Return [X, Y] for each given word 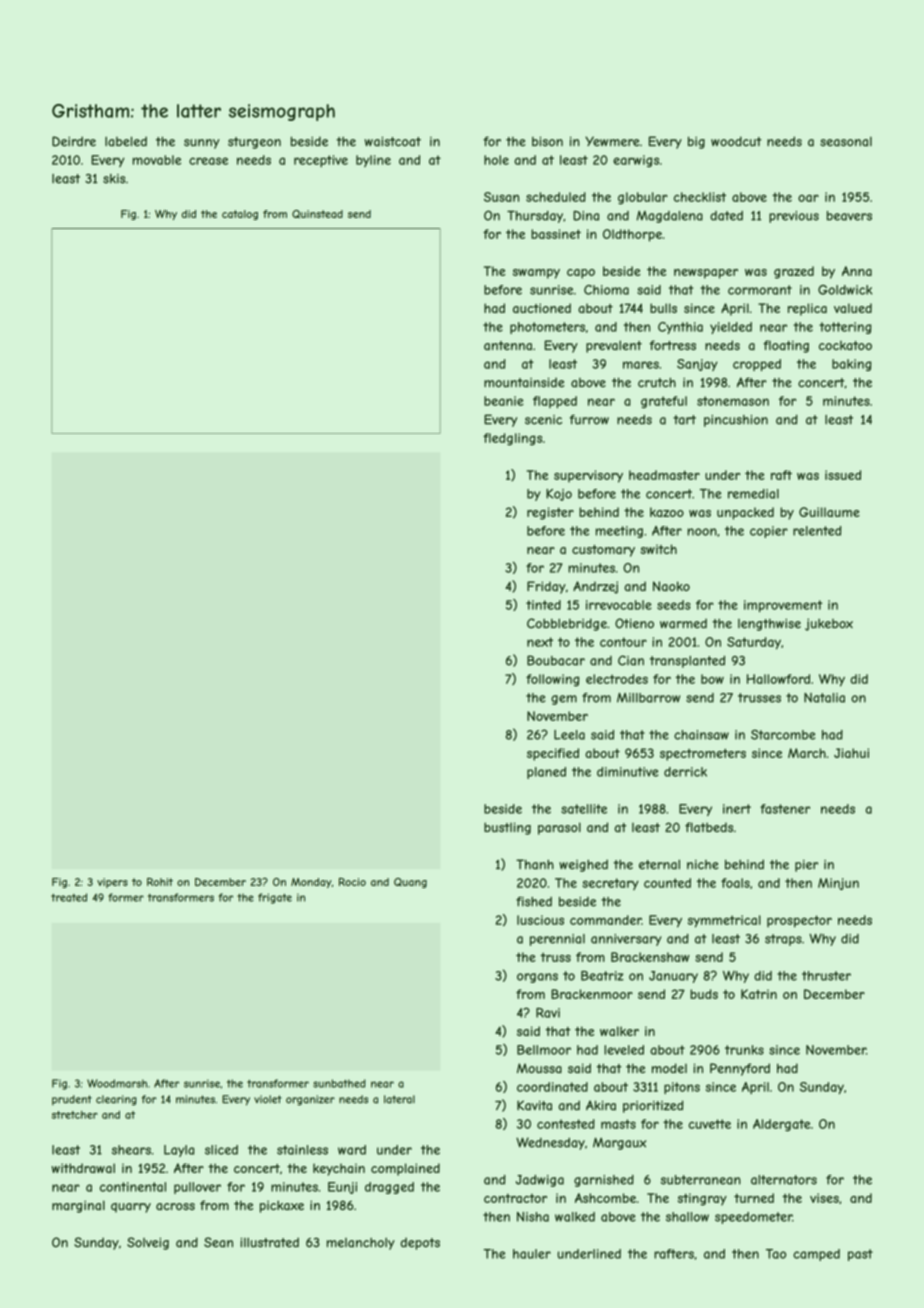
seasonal [846, 142]
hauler [532, 1254]
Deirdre [74, 141]
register [550, 513]
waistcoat [393, 141]
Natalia [824, 698]
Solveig [148, 1243]
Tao [776, 1254]
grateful [664, 402]
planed [546, 773]
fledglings [512, 439]
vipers [112, 883]
